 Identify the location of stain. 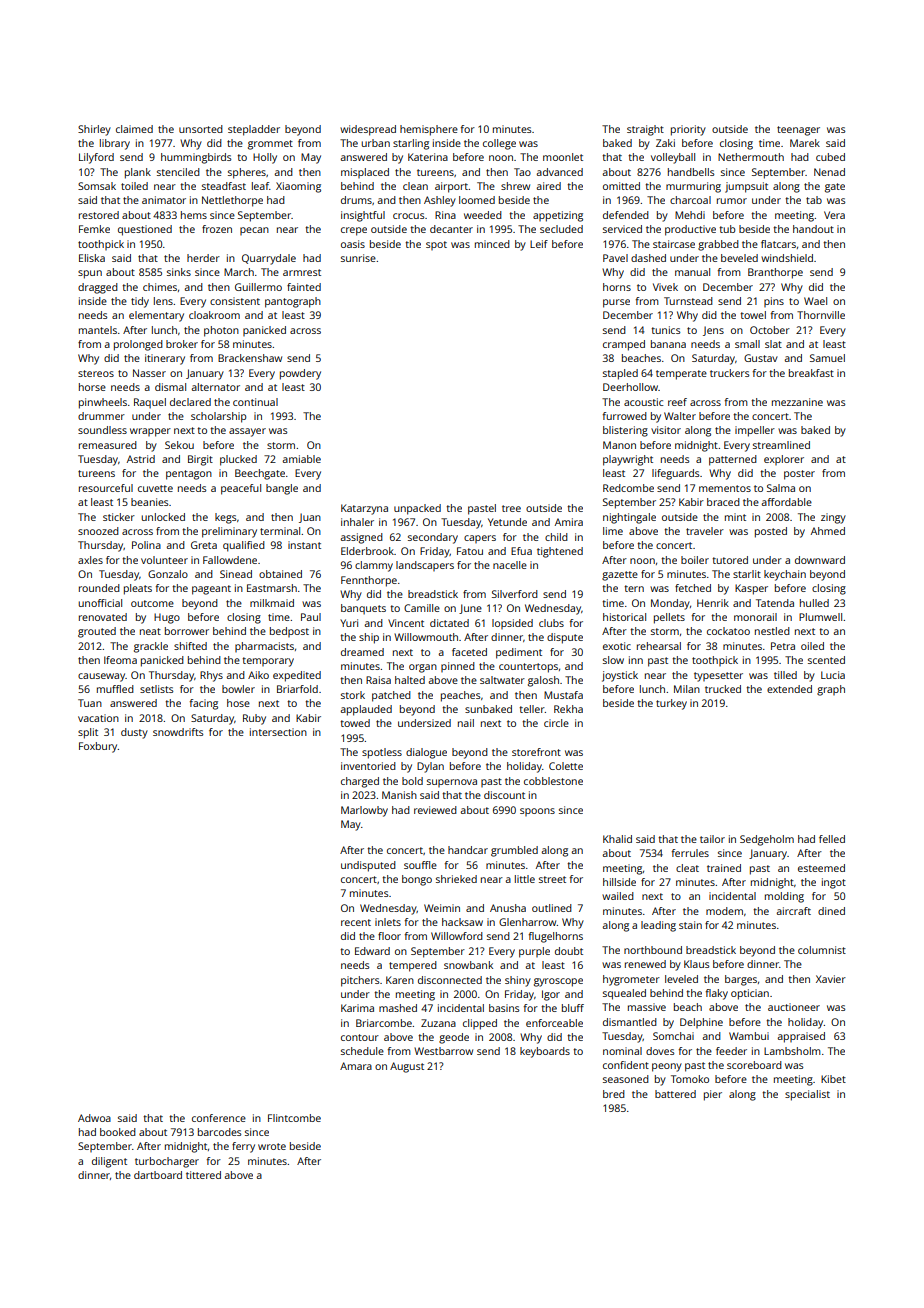
(690, 925).
